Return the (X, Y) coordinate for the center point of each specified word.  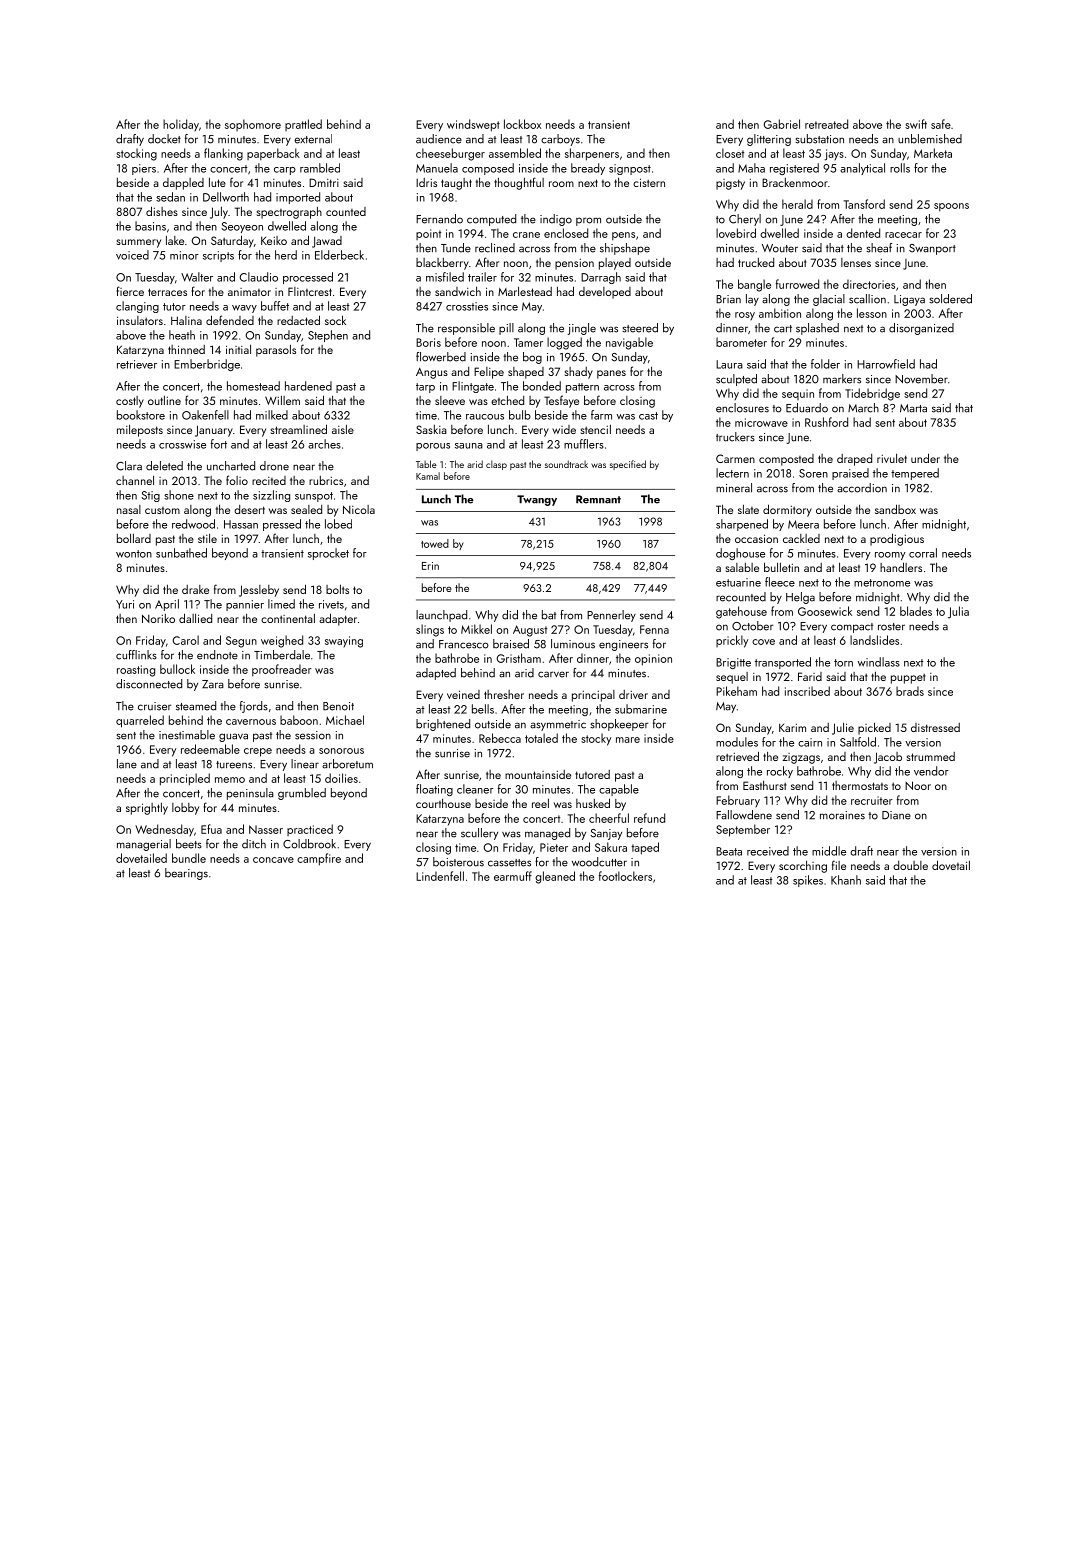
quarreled (140, 721)
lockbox (522, 124)
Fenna (654, 629)
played (615, 264)
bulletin (781, 567)
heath (182, 335)
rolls (900, 168)
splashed (817, 329)
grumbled (302, 794)
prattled (303, 125)
